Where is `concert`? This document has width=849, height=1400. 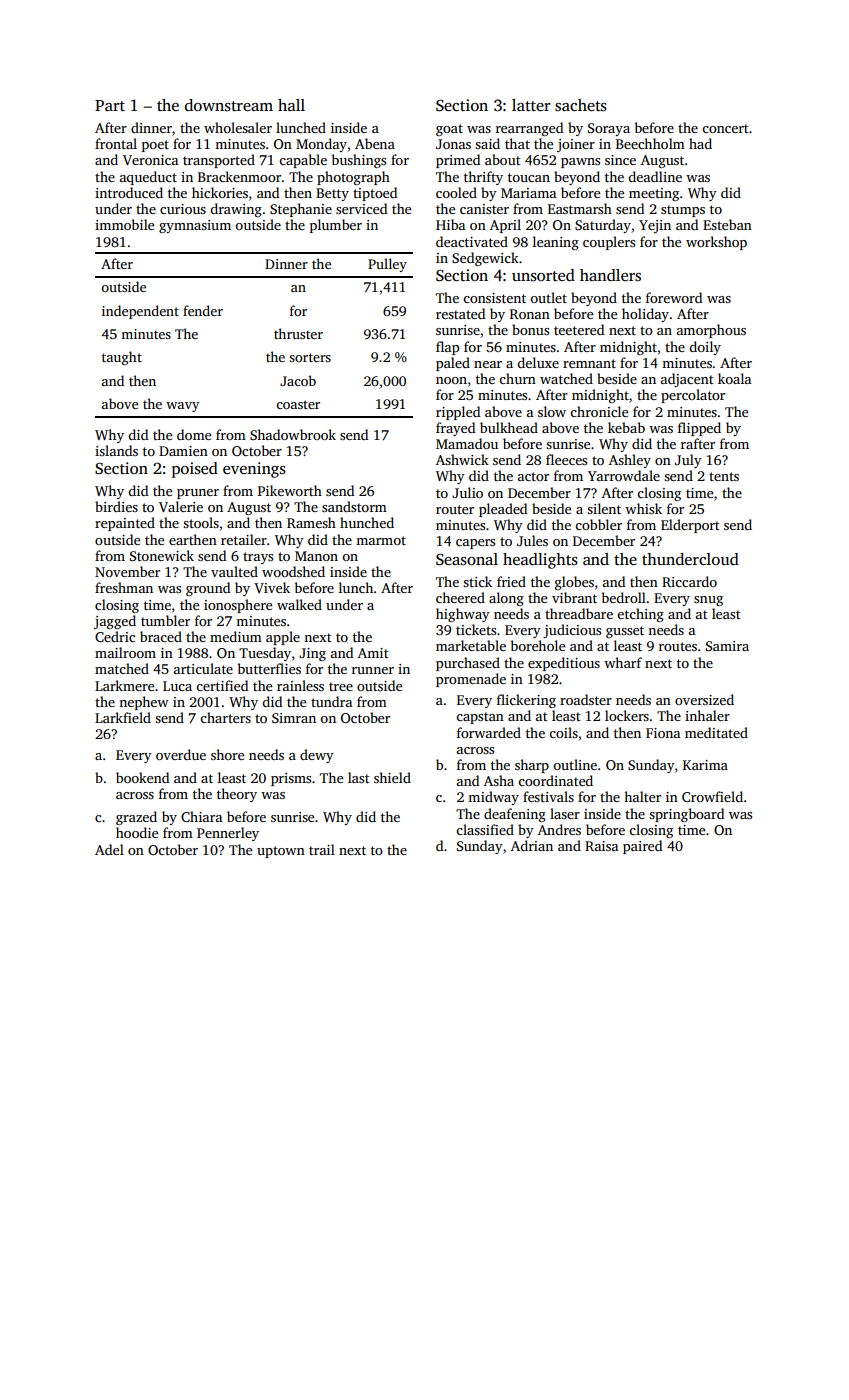 concert is located at coordinates (725, 128).
